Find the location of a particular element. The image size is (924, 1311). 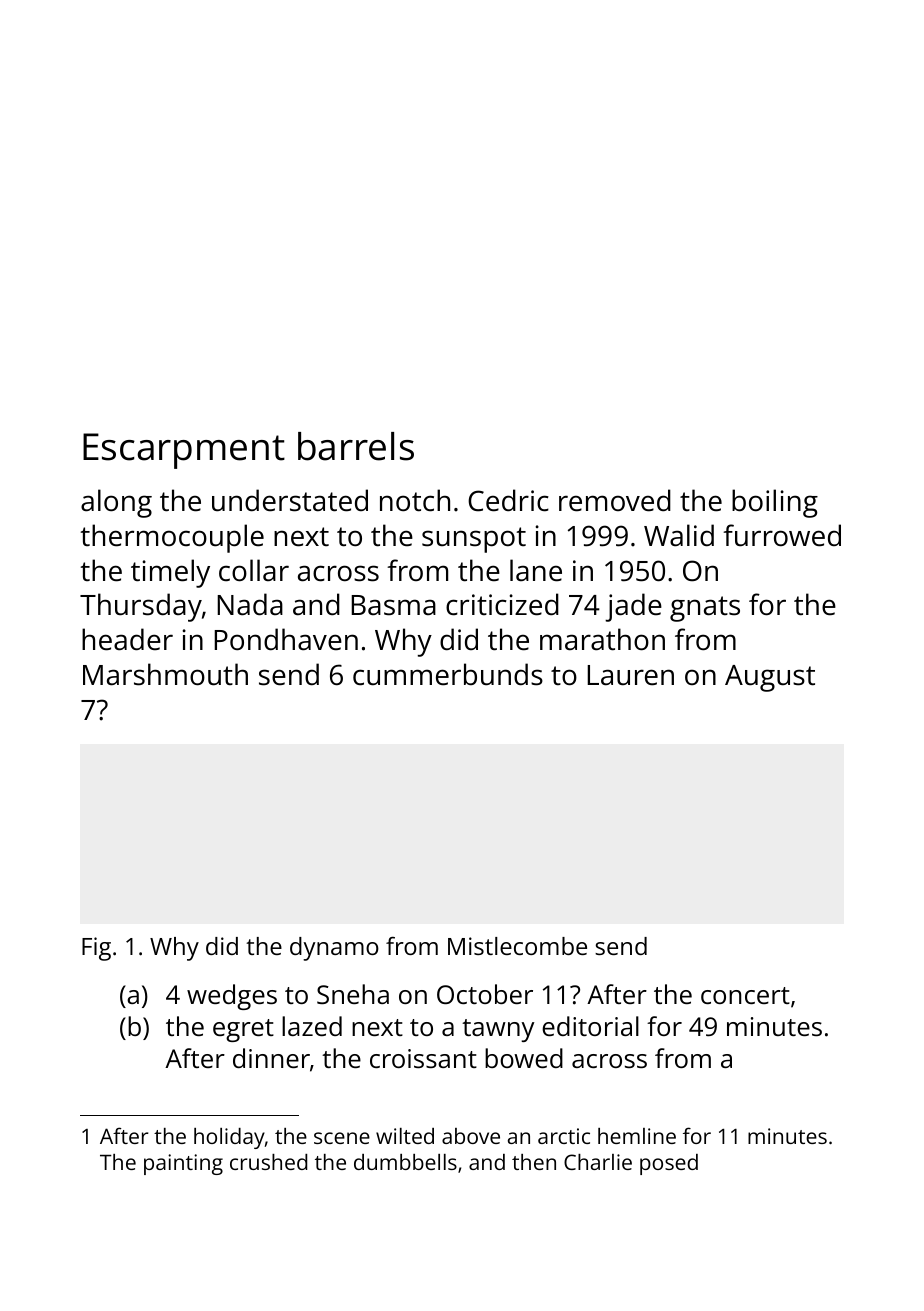

barrels is located at coordinates (356, 446).
